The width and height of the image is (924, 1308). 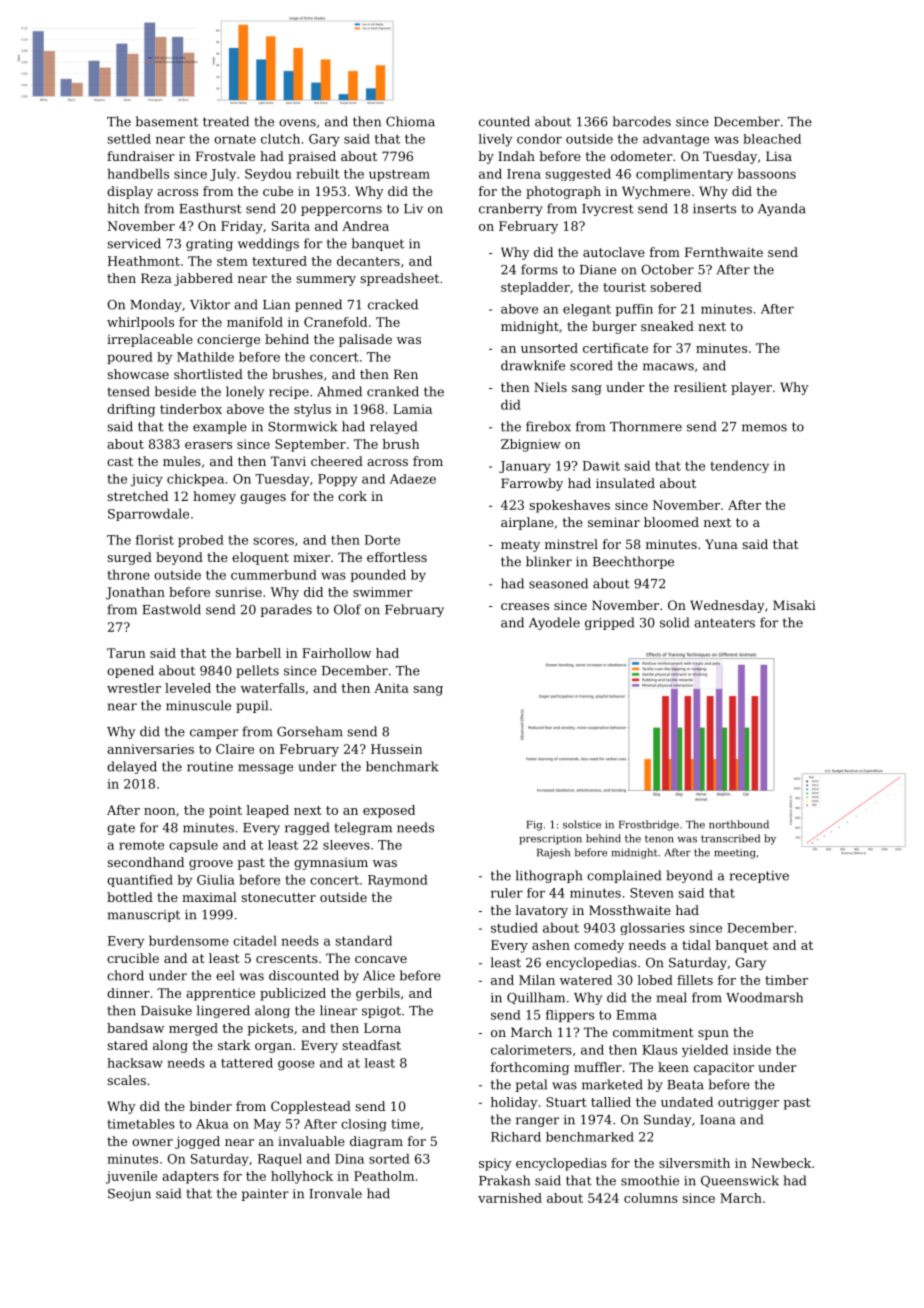 What do you see at coordinates (767, 174) in the image?
I see `bassoons` at bounding box center [767, 174].
